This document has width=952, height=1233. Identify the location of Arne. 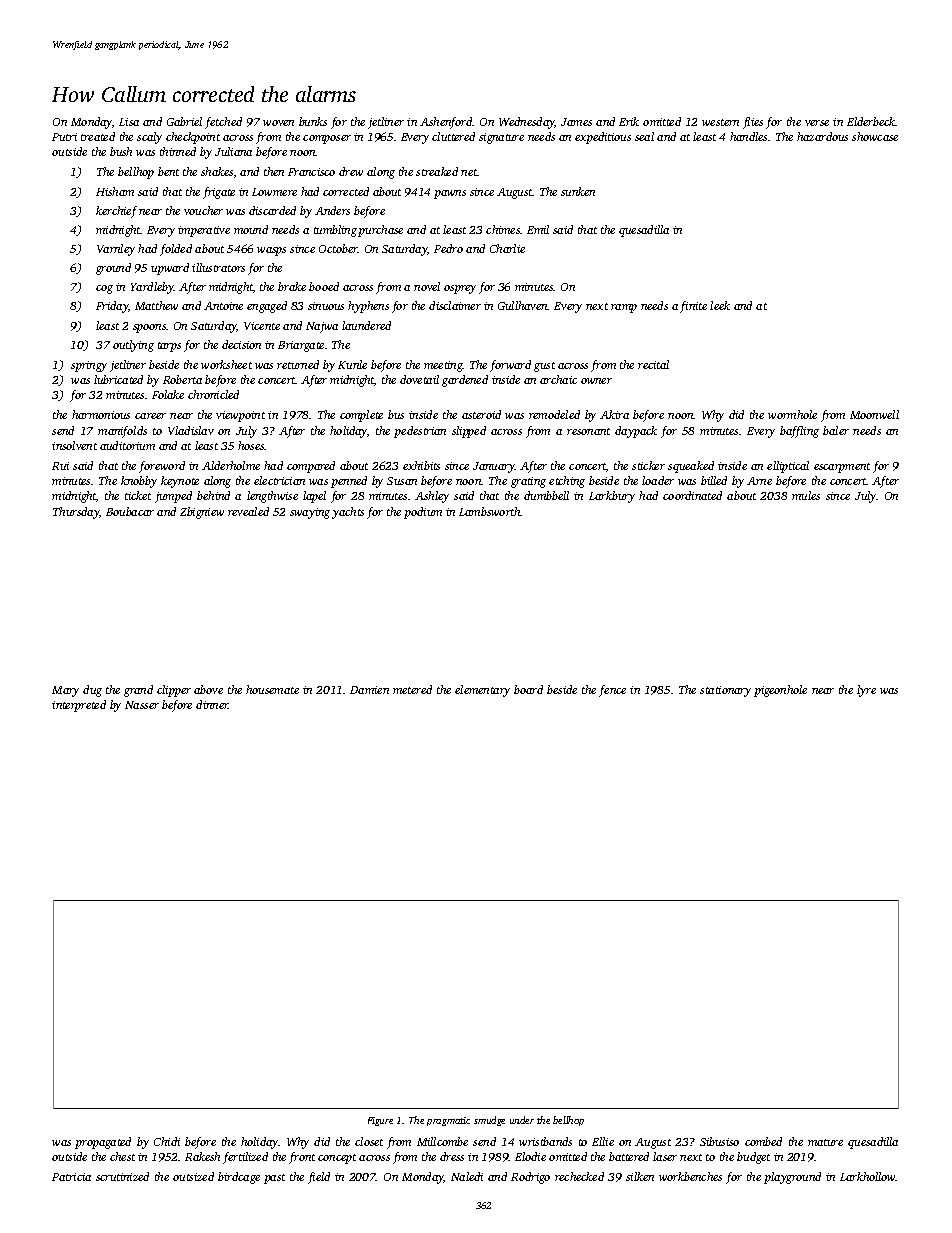
(759, 481).
